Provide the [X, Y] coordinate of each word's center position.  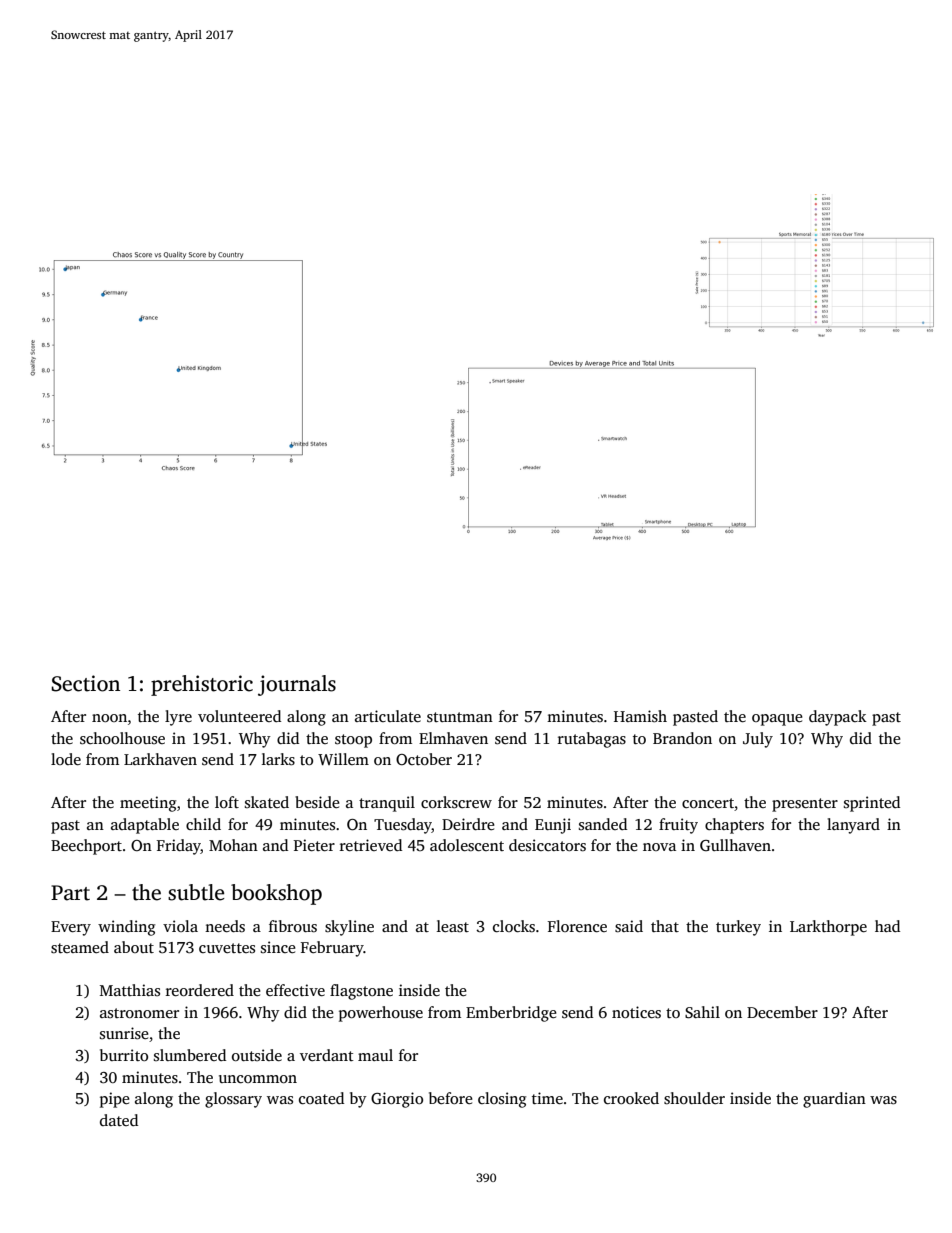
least [453, 926]
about [134, 947]
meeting [148, 804]
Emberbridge [511, 1014]
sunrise [124, 1033]
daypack [838, 718]
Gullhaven [735, 845]
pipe [115, 1100]
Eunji [553, 826]
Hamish [640, 716]
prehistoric [202, 685]
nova [659, 847]
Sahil [702, 1012]
